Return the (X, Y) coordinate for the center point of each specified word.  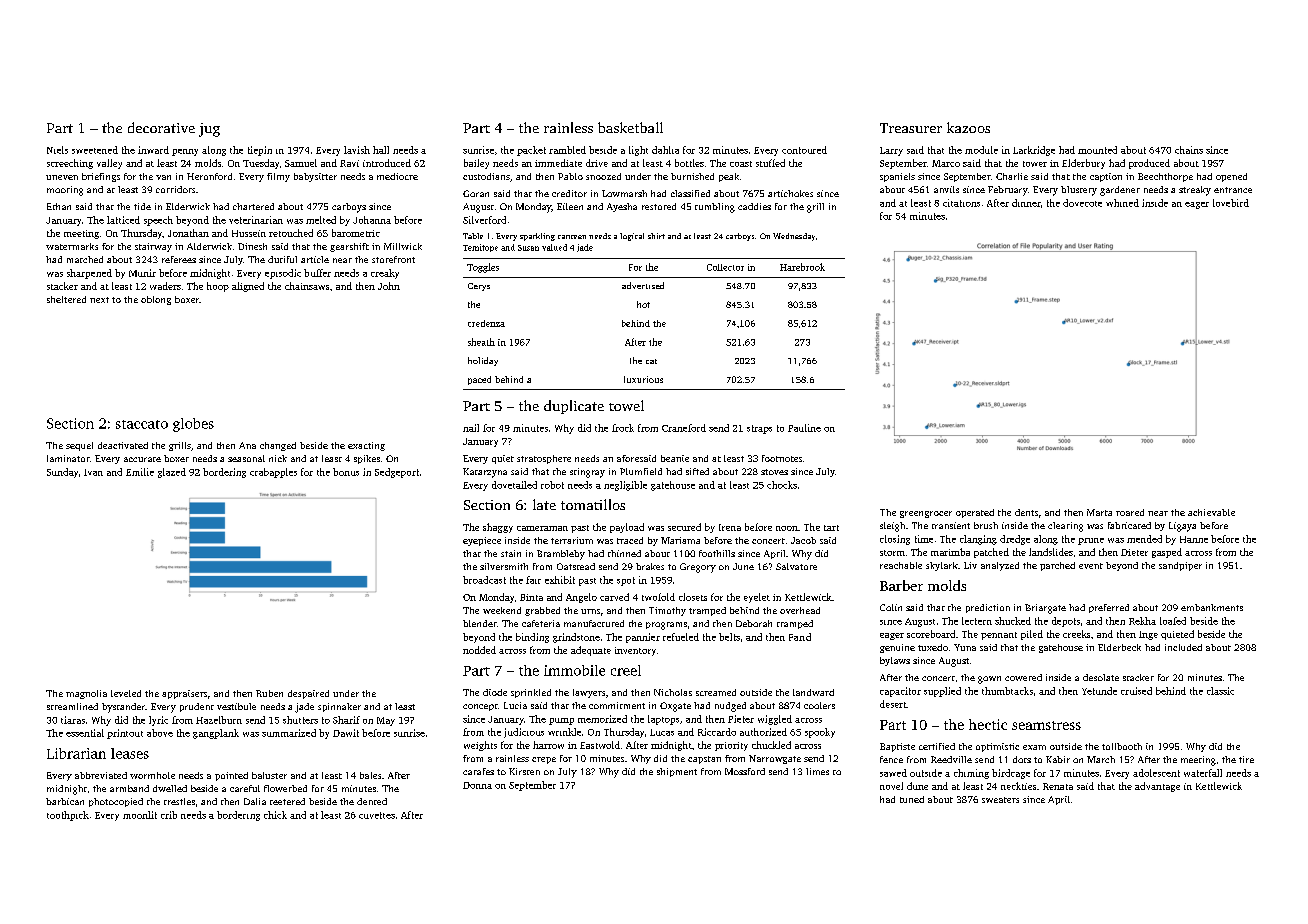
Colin (891, 607)
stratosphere (544, 459)
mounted (1097, 150)
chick (275, 815)
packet (531, 151)
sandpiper (1180, 566)
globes (193, 425)
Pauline (804, 428)
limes (817, 771)
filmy (278, 177)
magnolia (86, 694)
